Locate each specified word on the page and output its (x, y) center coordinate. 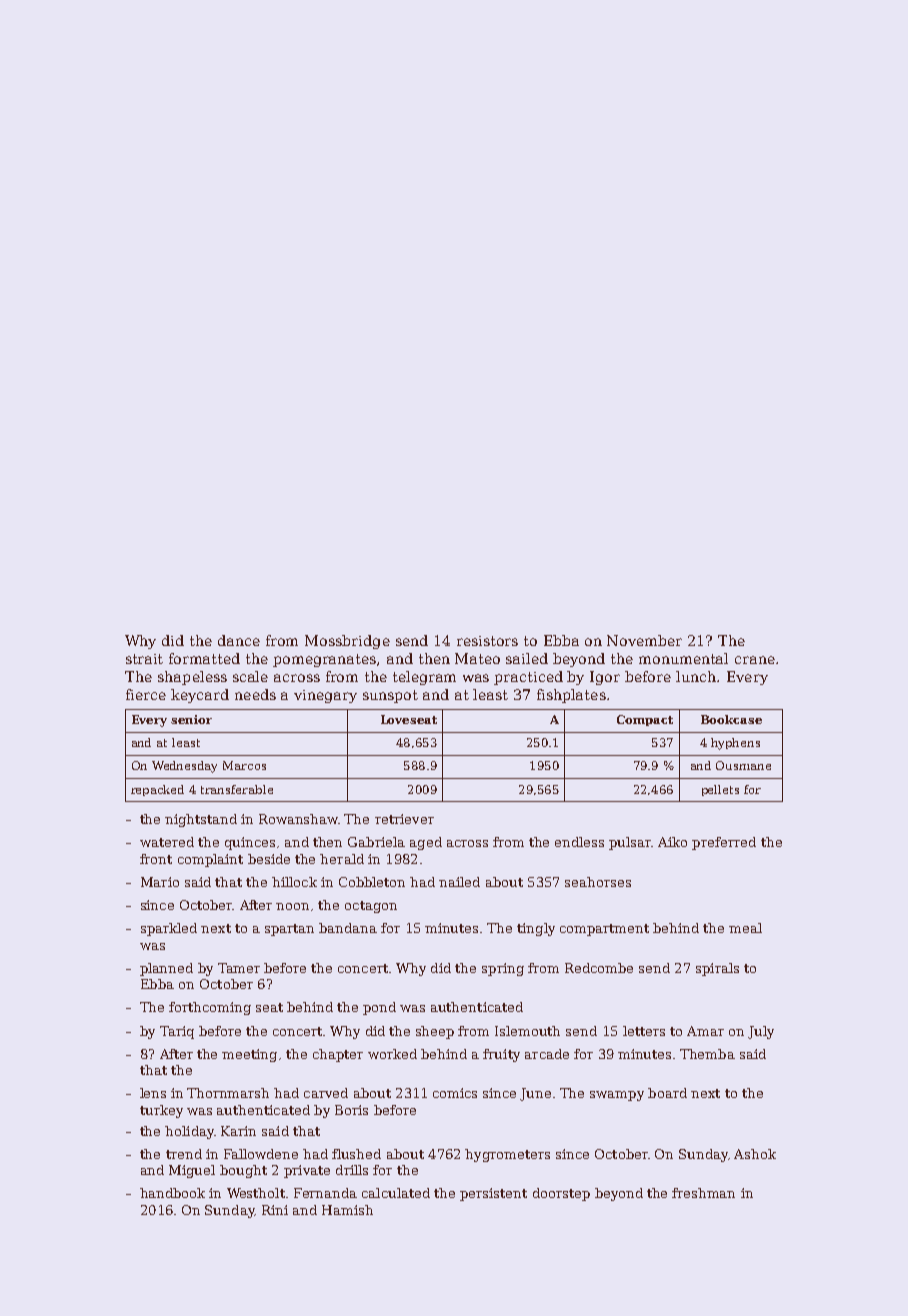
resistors (487, 641)
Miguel (192, 1171)
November (644, 640)
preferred (724, 843)
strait (144, 659)
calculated (396, 1193)
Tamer (239, 968)
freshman (703, 1193)
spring (503, 969)
